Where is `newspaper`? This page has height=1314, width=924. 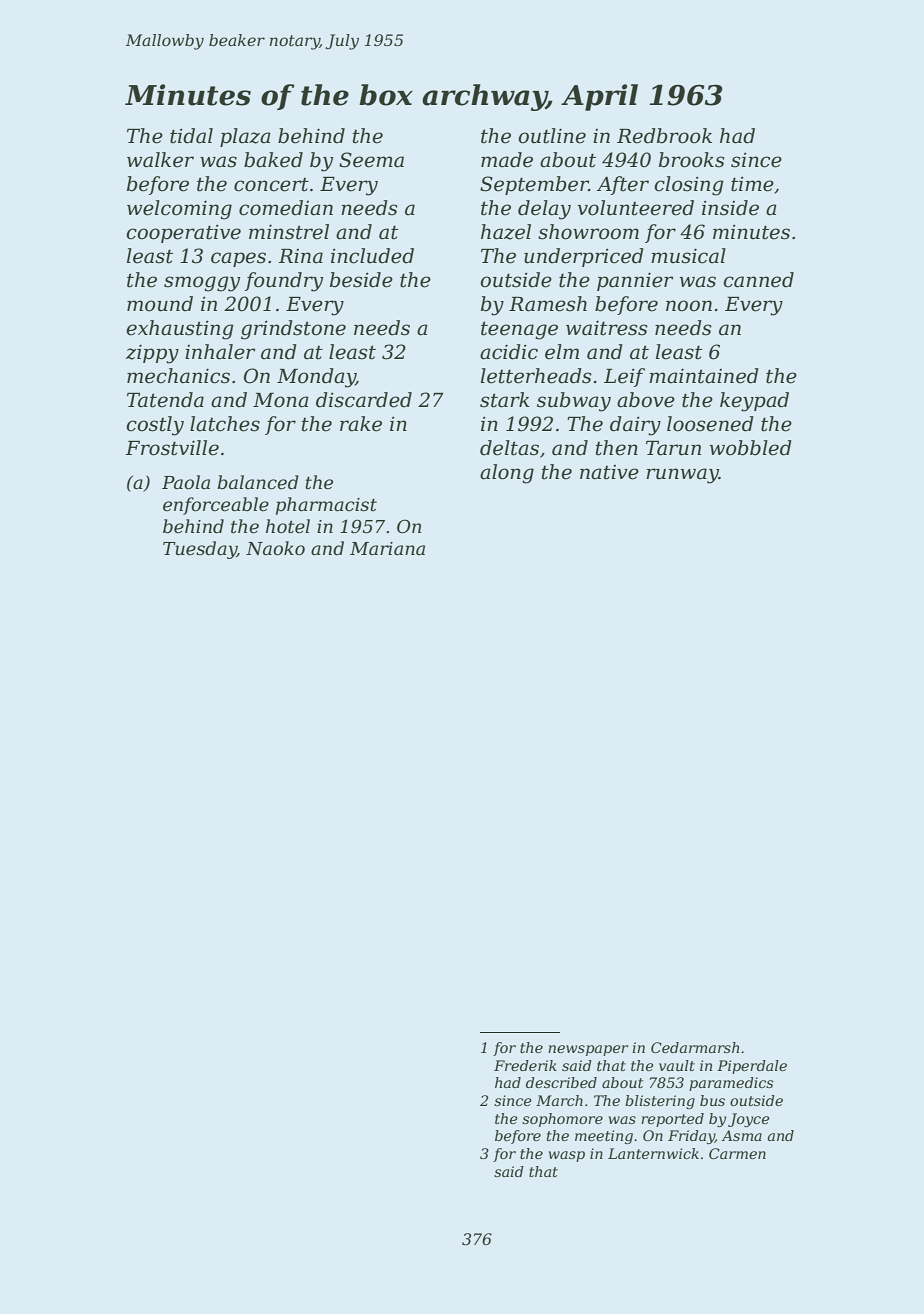 newspaper is located at coordinates (588, 1050).
